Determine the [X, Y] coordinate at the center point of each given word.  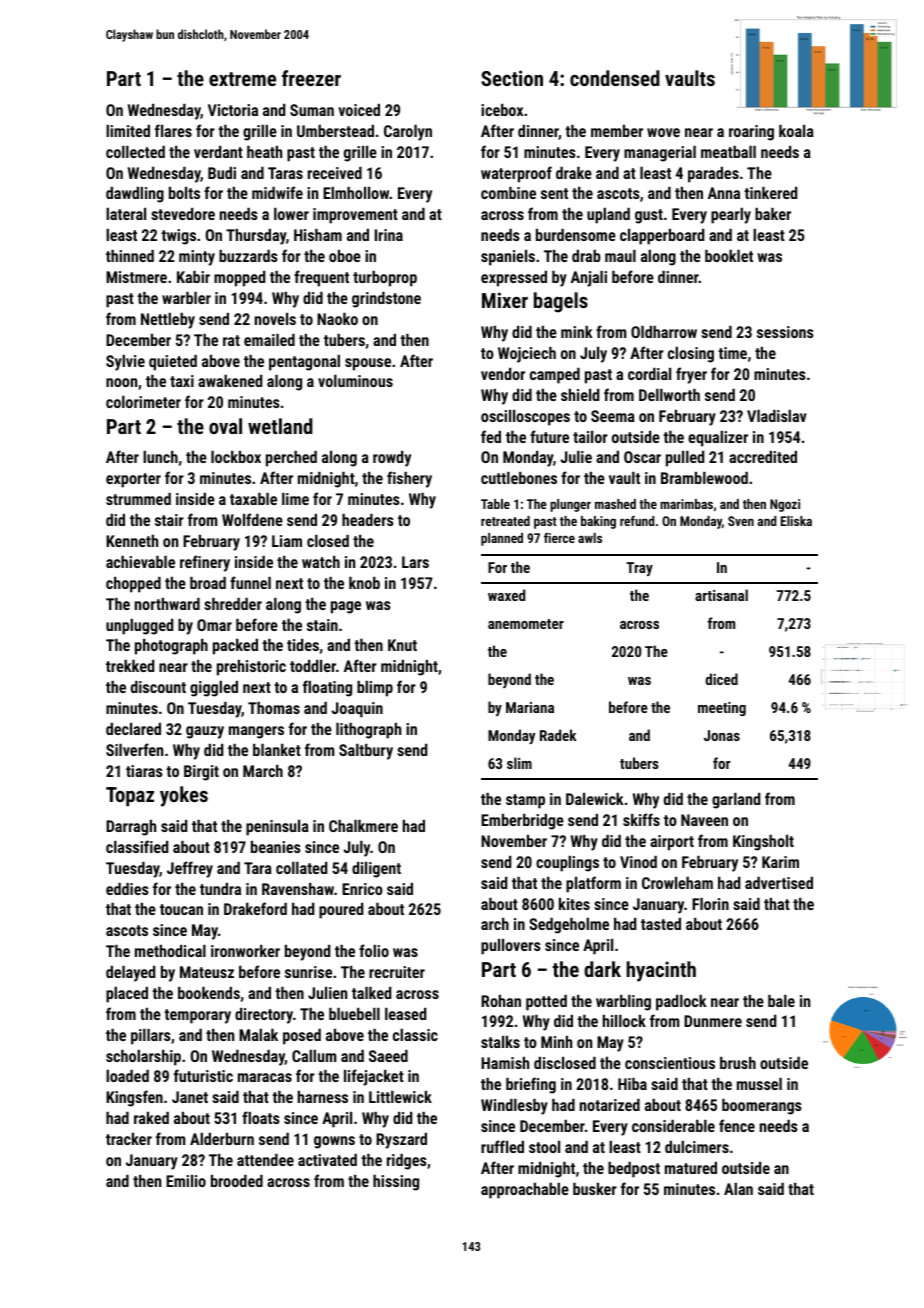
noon [121, 382]
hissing [396, 1183]
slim [519, 763]
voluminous [355, 381]
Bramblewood [704, 478]
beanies [276, 847]
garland [736, 801]
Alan [738, 1189]
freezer [311, 78]
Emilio [186, 1181]
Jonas [722, 735]
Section [512, 78]
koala [796, 130]
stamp [525, 801]
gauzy [205, 732]
